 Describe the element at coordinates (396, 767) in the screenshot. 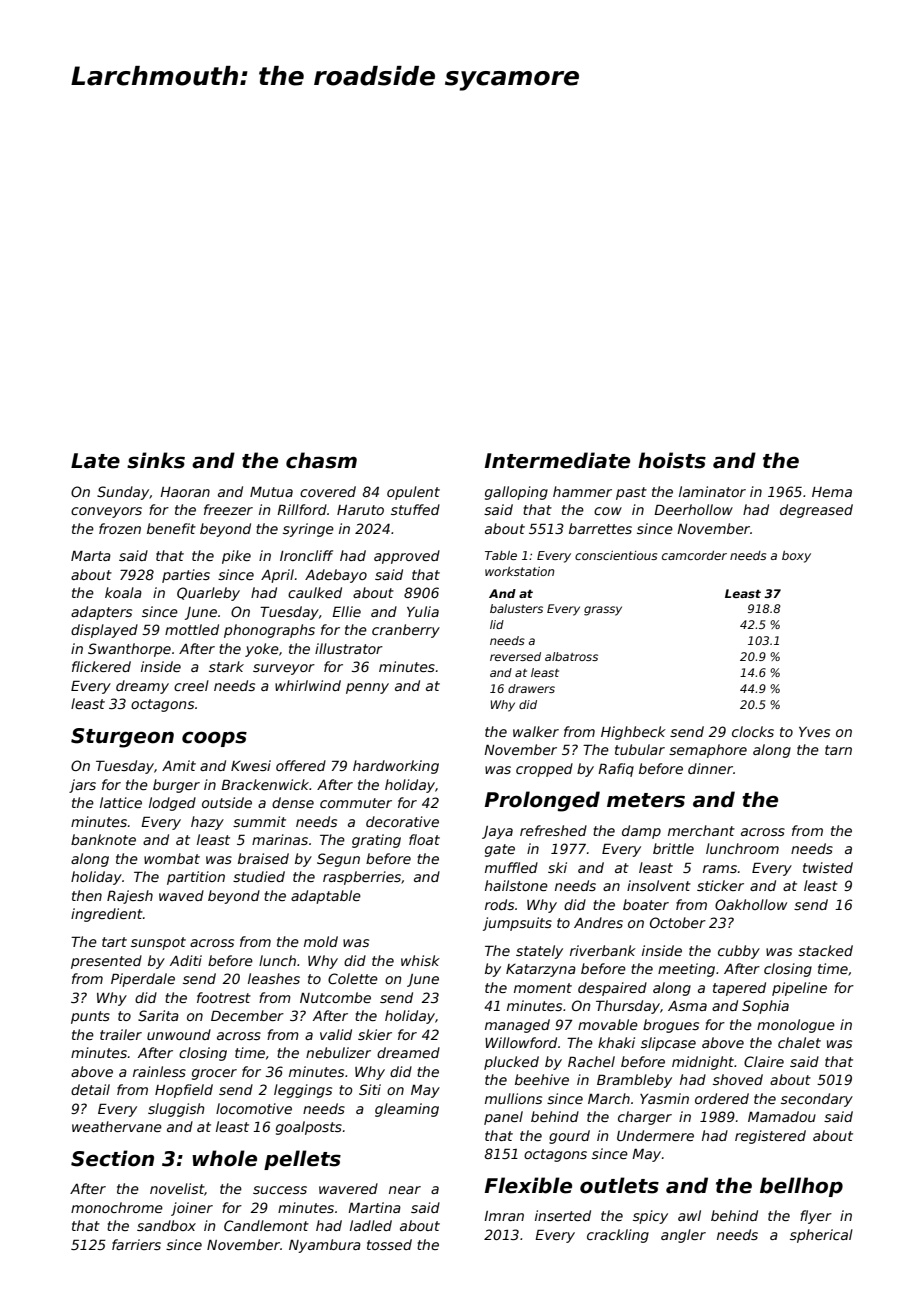

I see `hardworking` at that location.
